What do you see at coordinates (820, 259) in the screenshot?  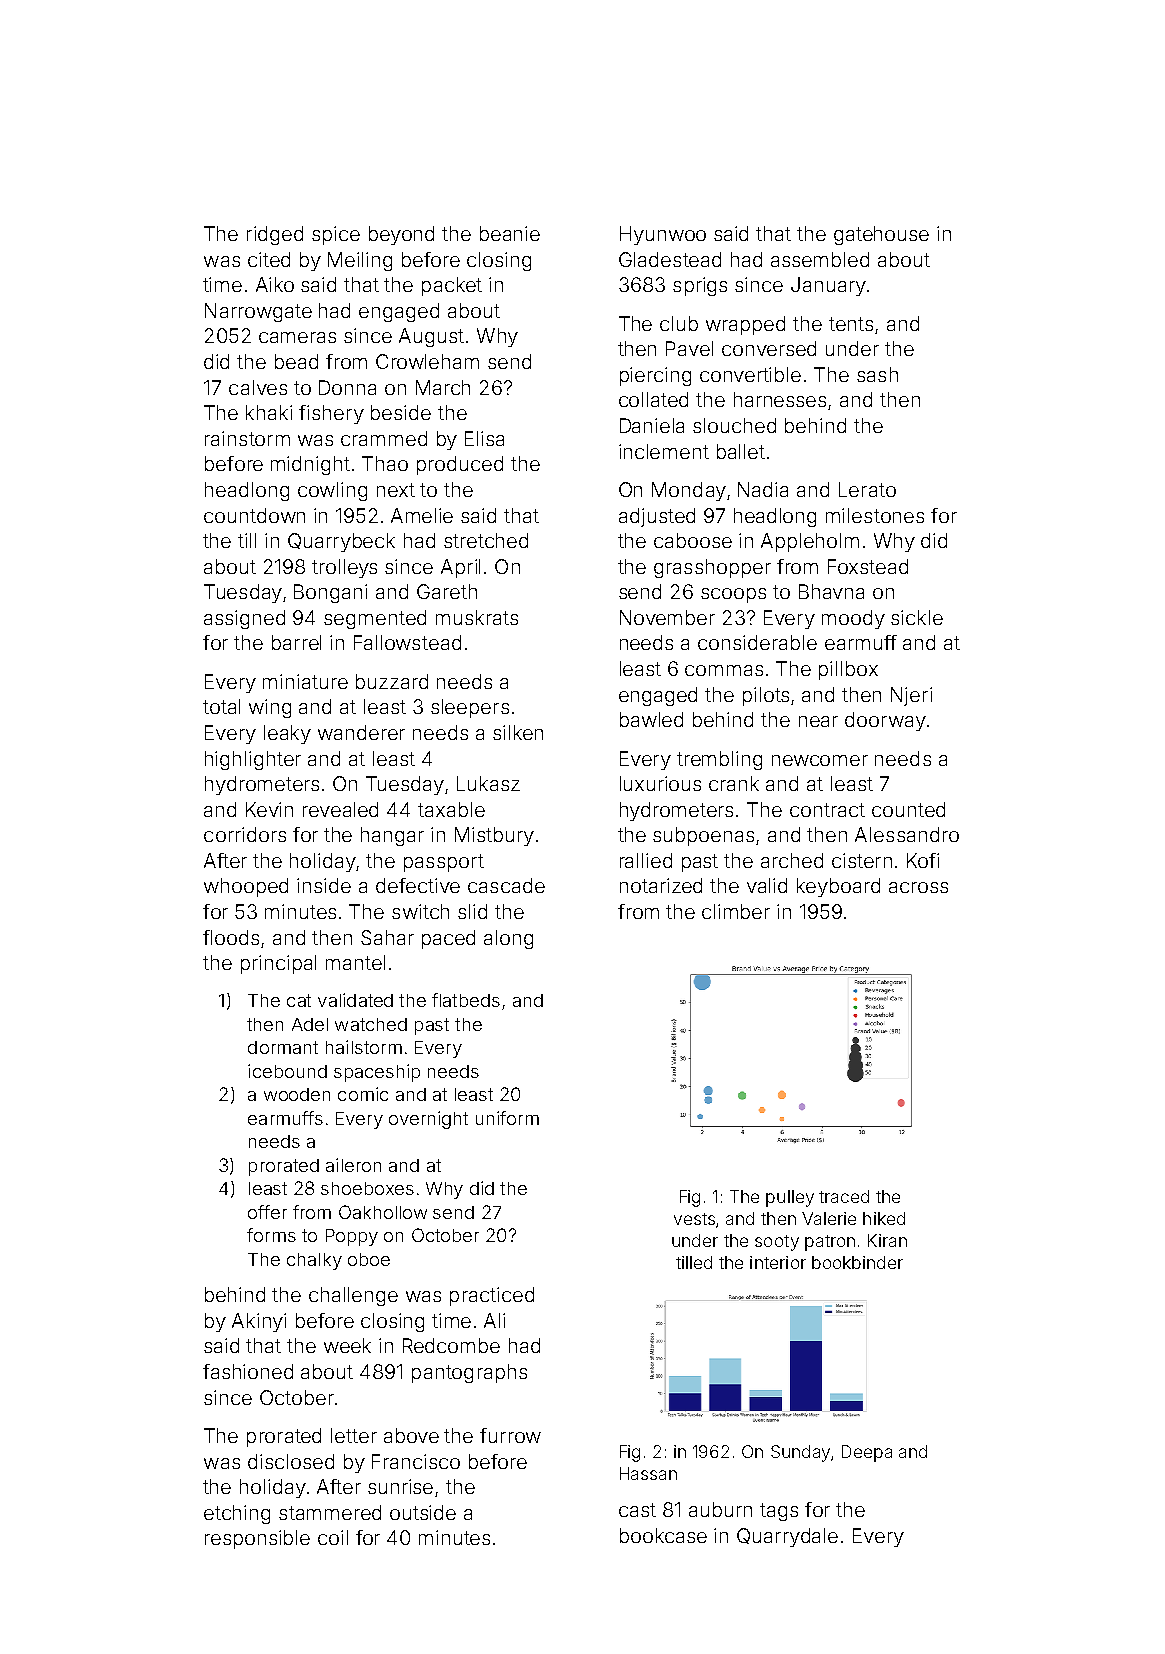 I see `assembled` at bounding box center [820, 259].
